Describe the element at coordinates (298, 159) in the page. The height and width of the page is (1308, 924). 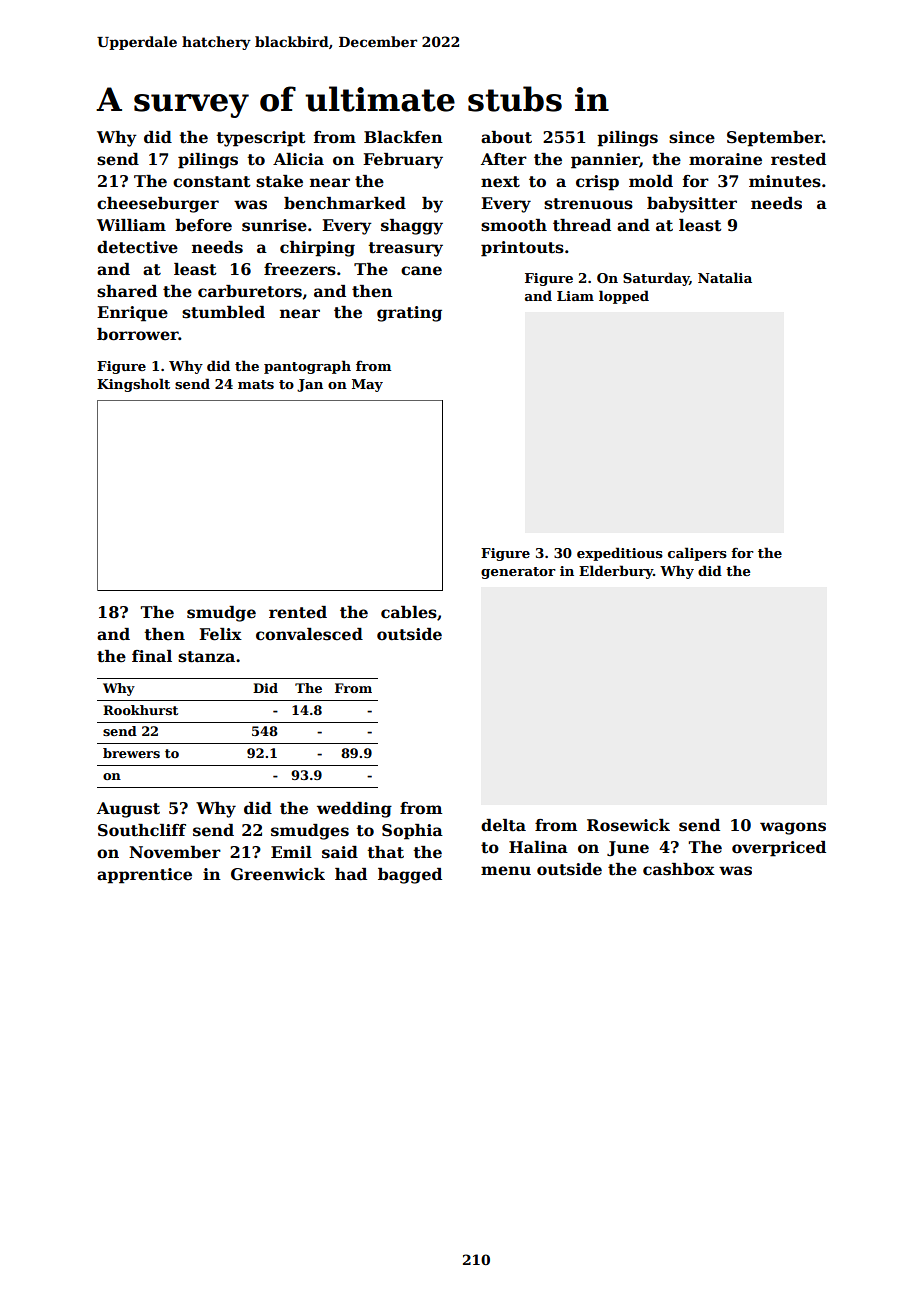
I see `Alicia` at that location.
